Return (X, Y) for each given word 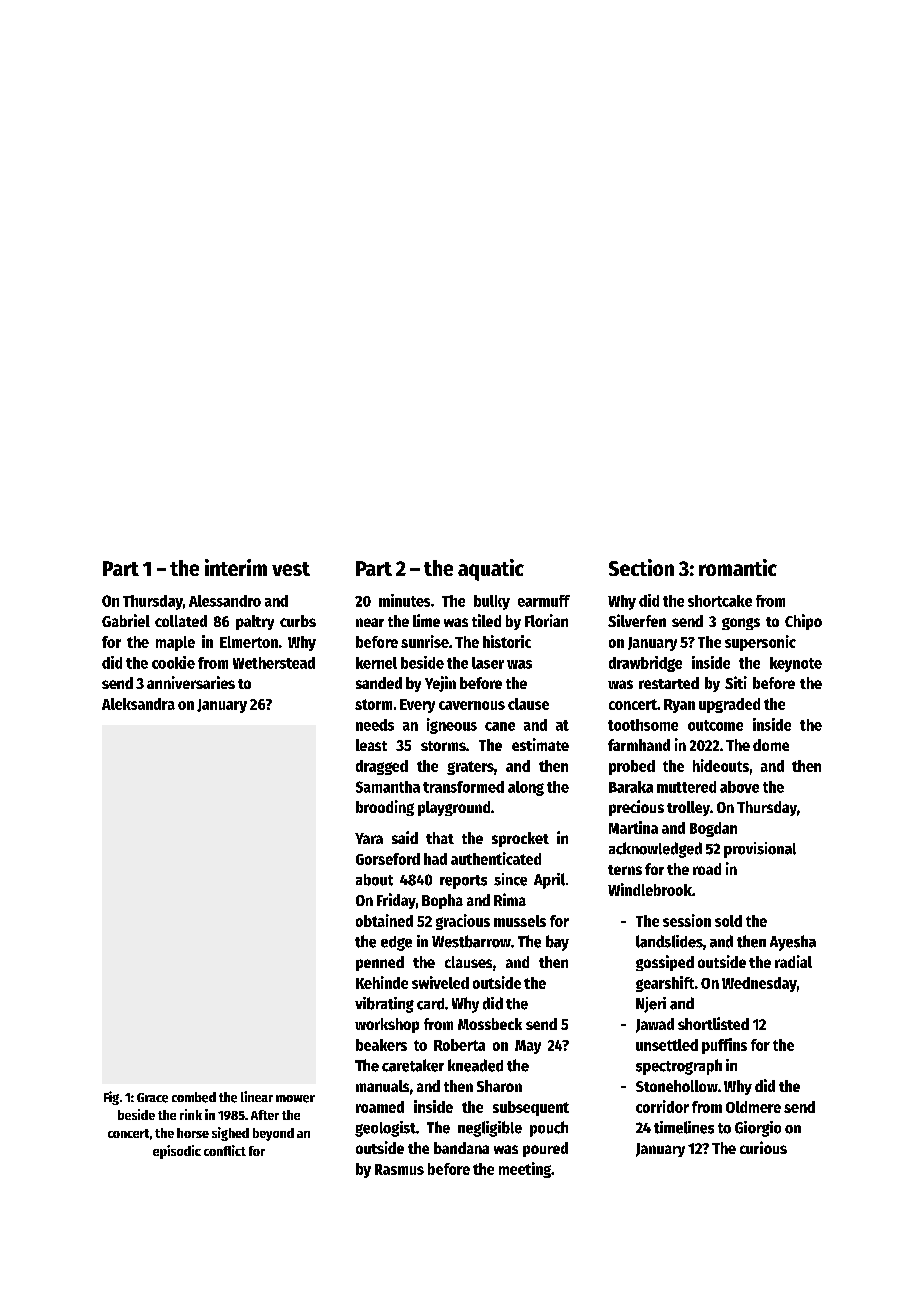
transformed (463, 787)
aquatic (491, 570)
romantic (738, 567)
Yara (369, 838)
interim (236, 567)
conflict (225, 1150)
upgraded (729, 705)
